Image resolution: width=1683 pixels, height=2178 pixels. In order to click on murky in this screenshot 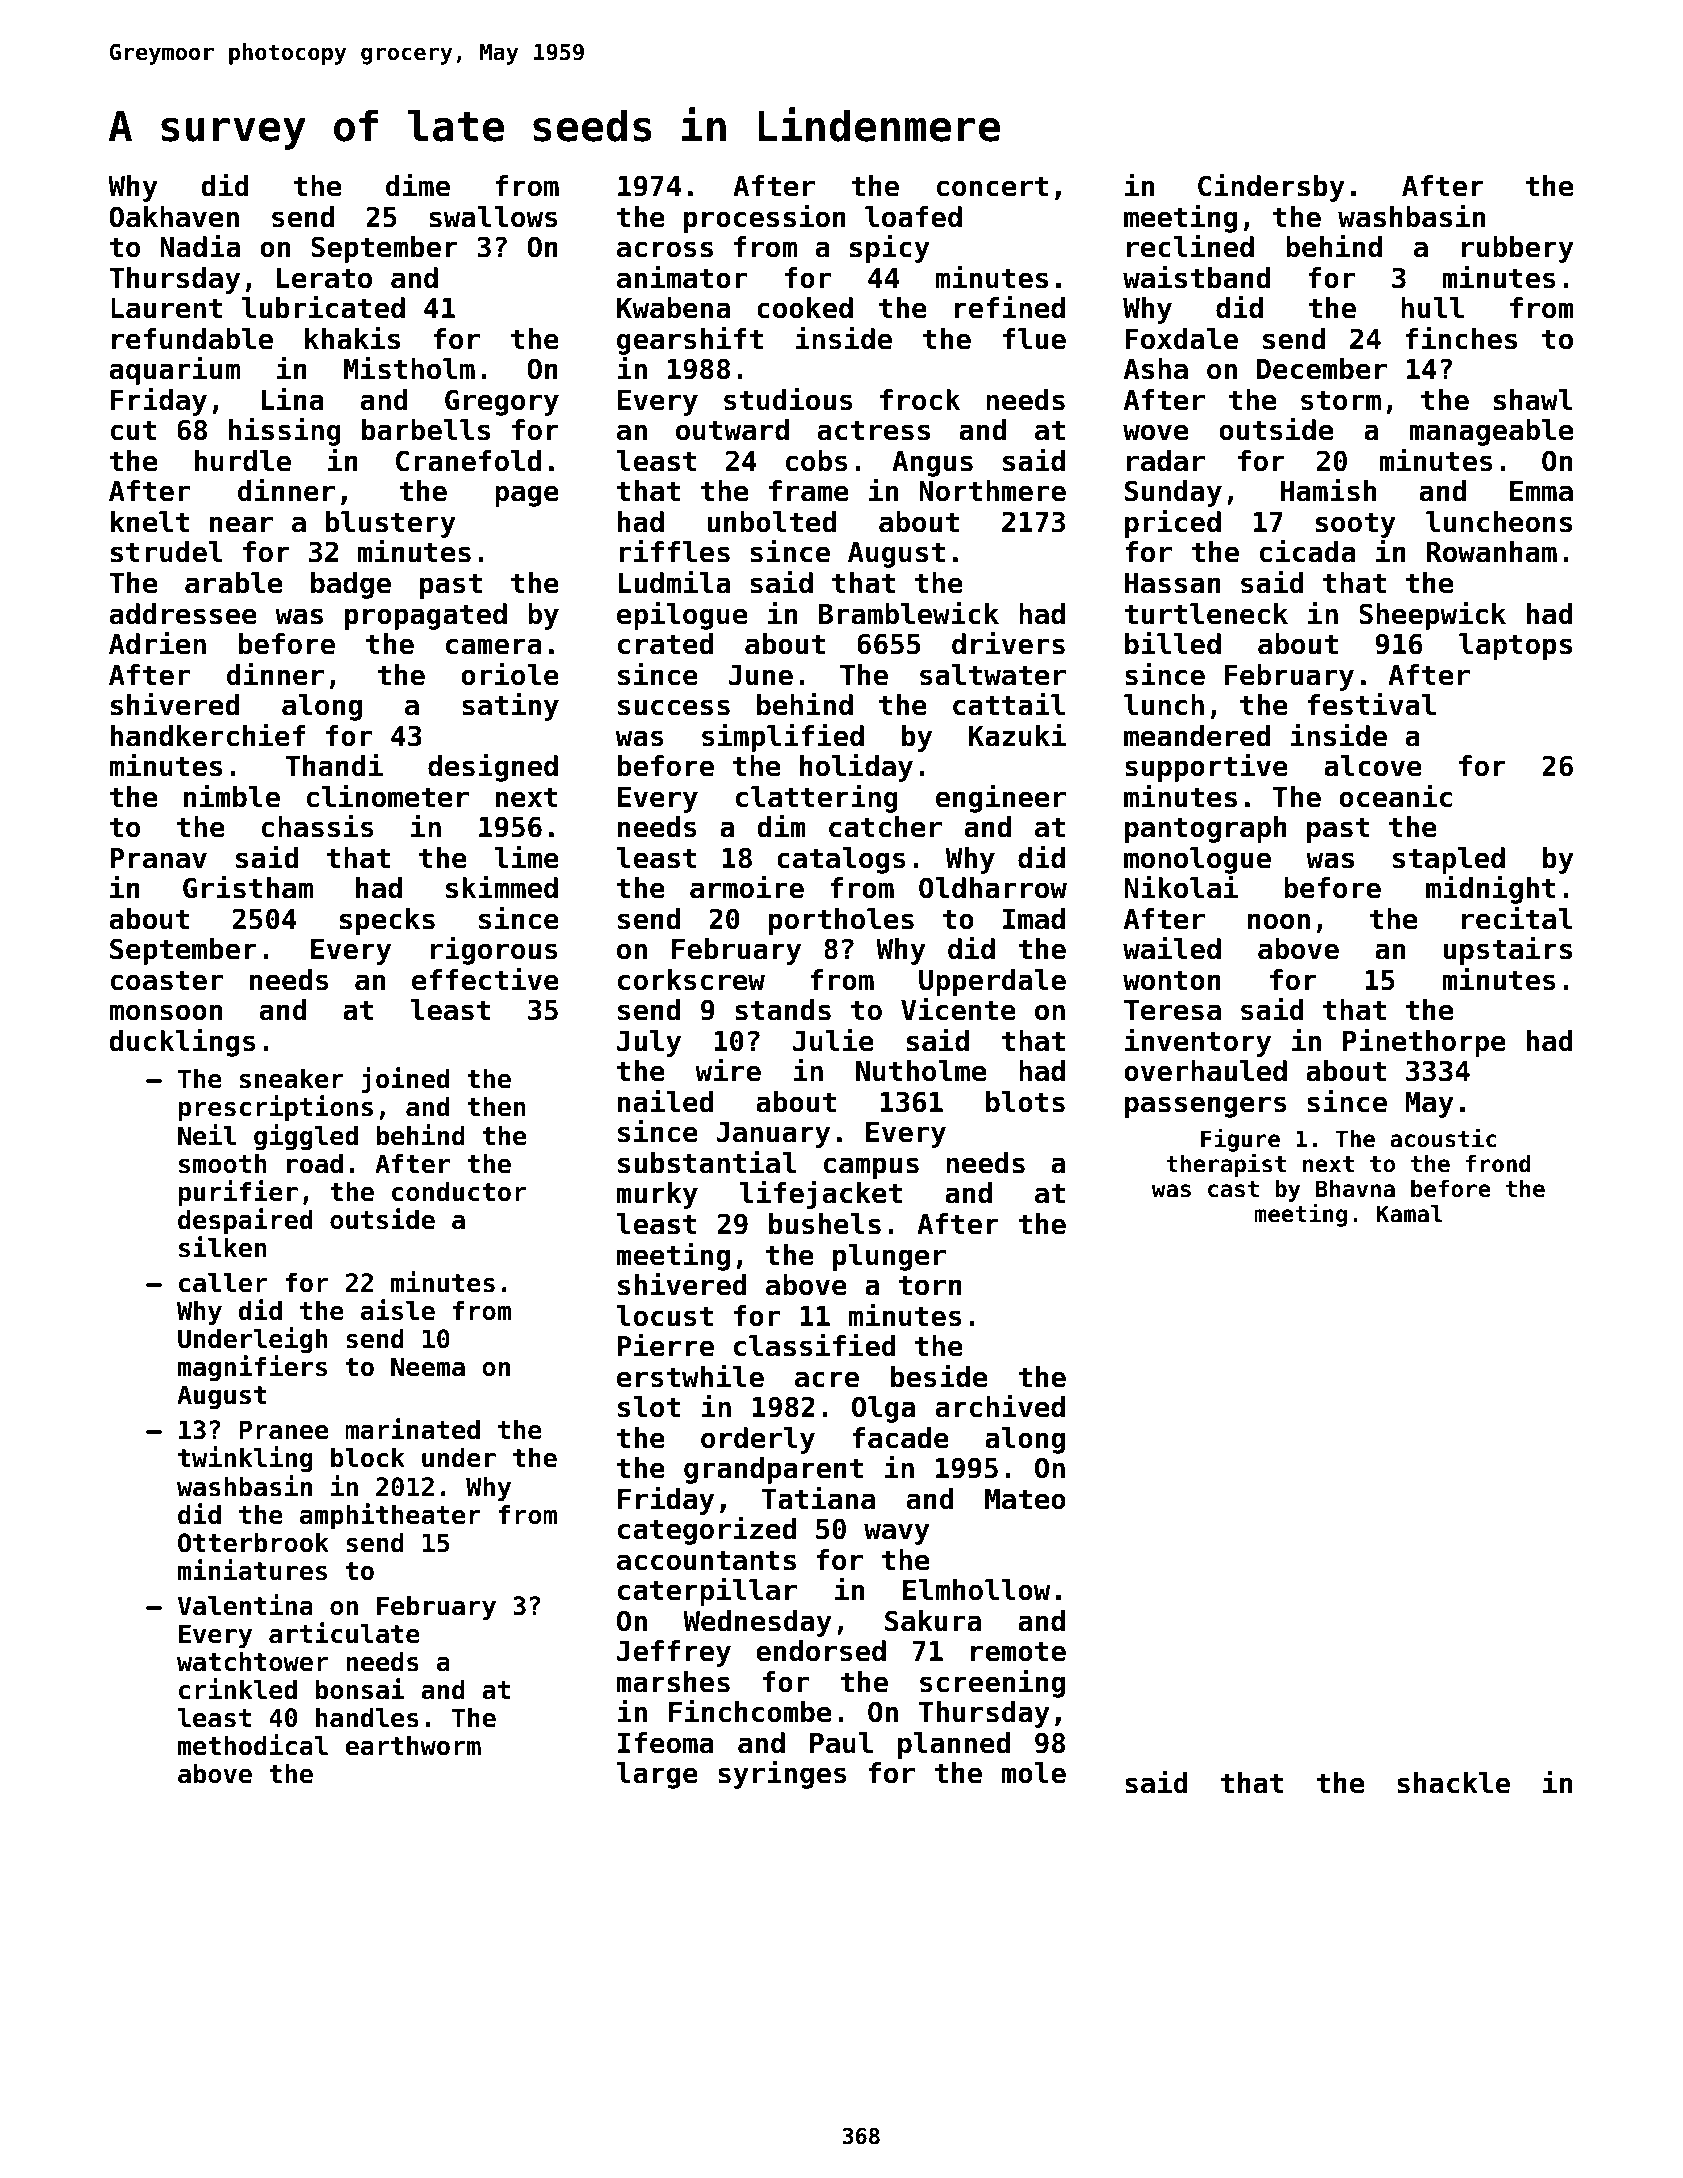, I will do `click(657, 1195)`.
